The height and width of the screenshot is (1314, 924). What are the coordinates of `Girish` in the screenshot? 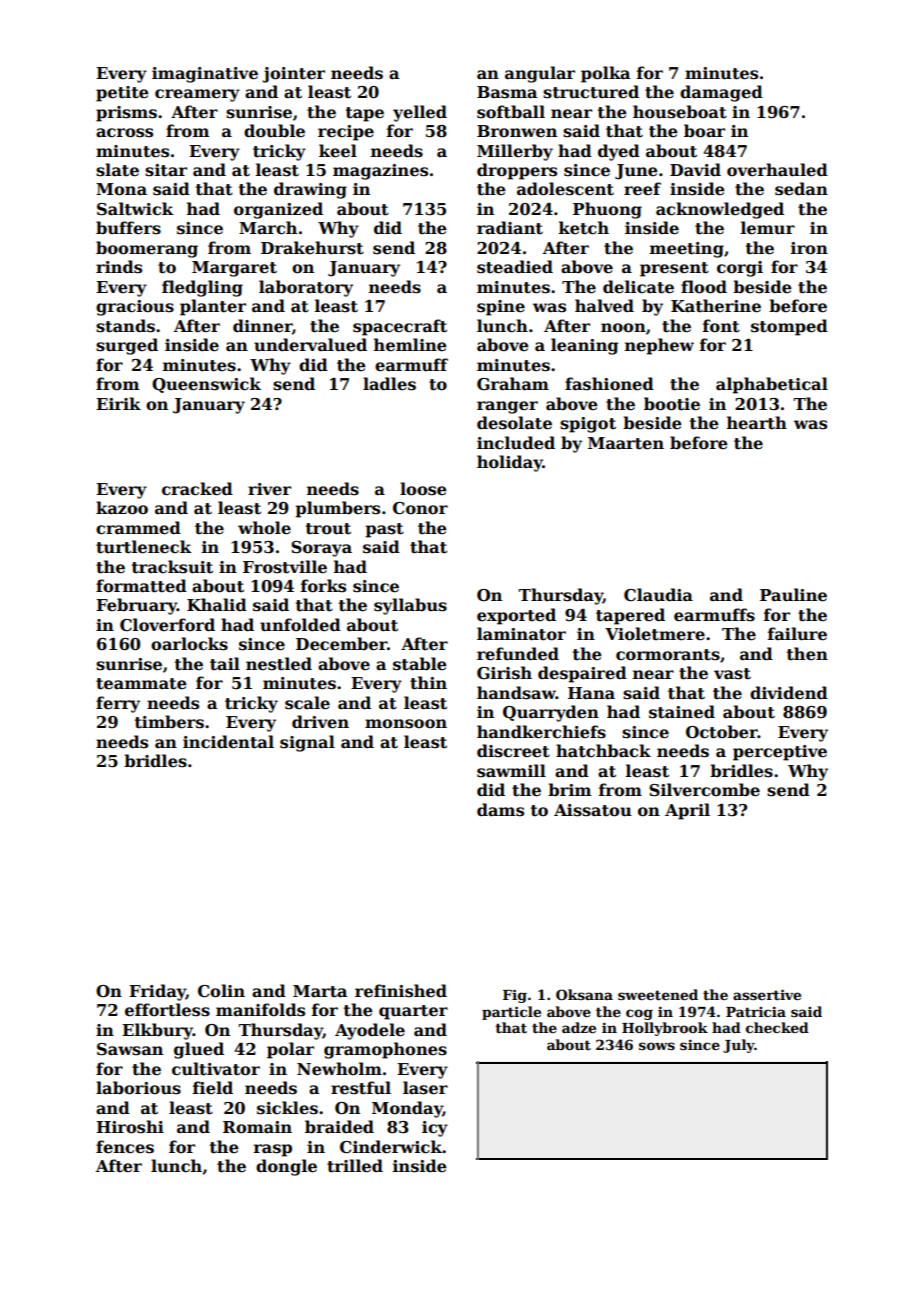 It's located at (504, 673).
